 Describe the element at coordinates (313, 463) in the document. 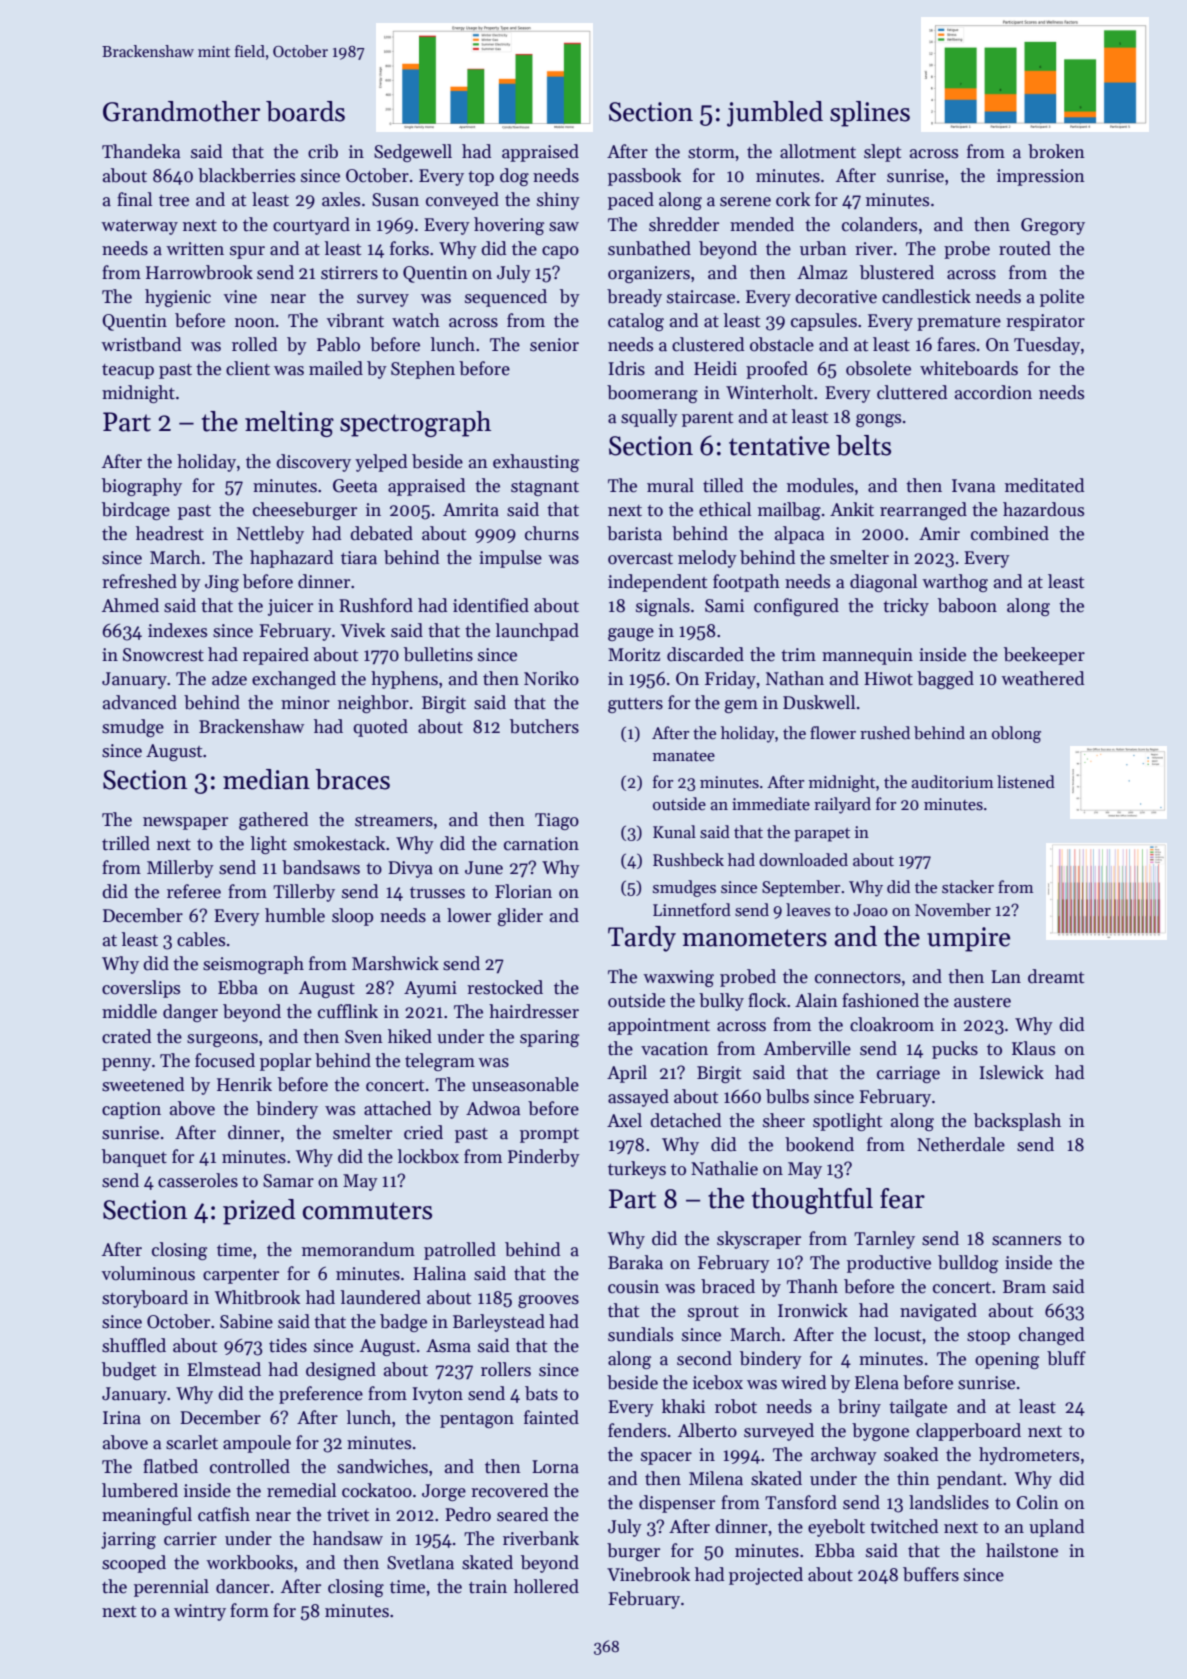

I see `discovery` at that location.
